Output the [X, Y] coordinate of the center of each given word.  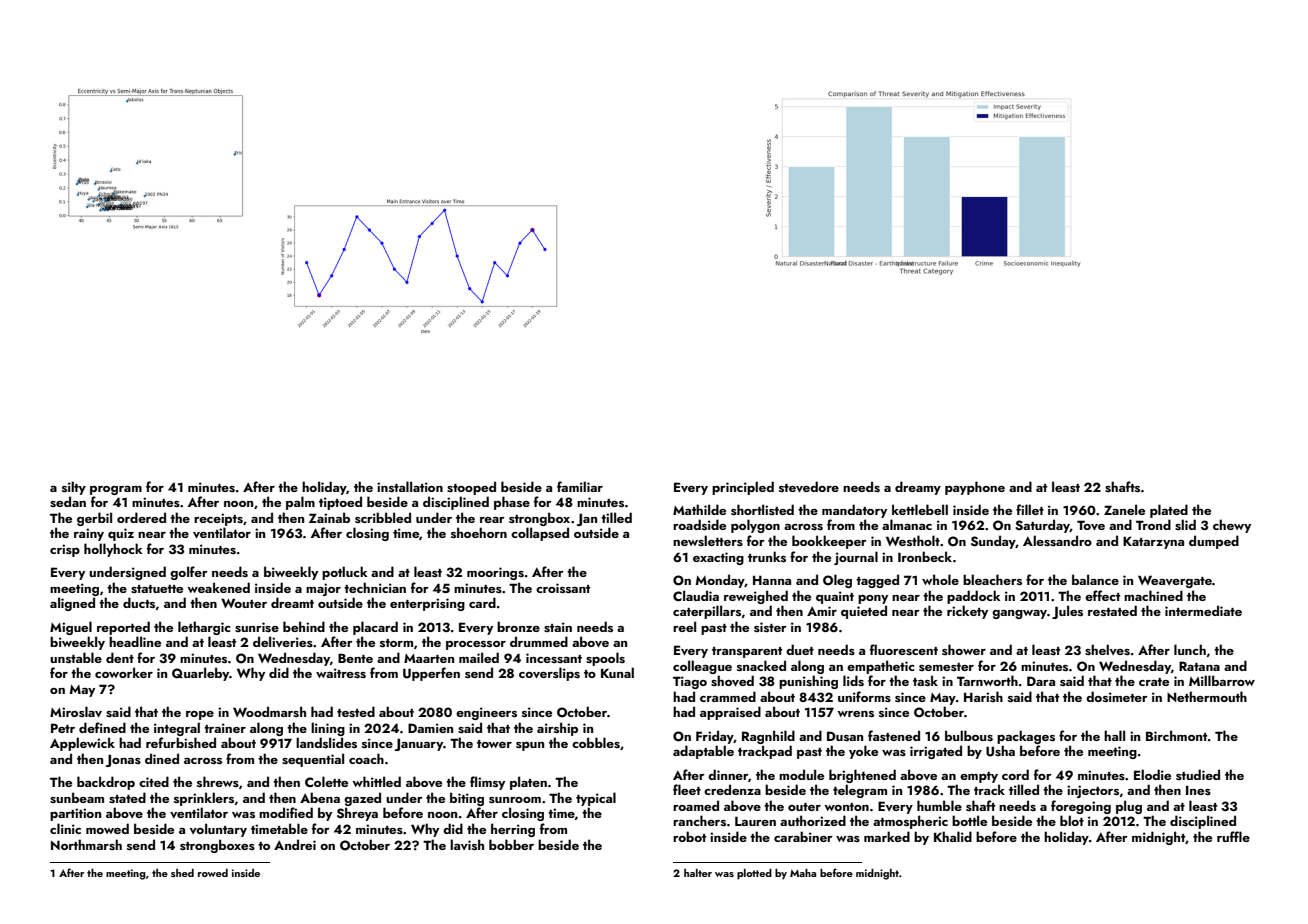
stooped [471, 488]
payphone [975, 488]
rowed [213, 873]
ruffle [1233, 836]
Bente [355, 658]
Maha [803, 873]
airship [557, 729]
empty [979, 777]
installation [410, 486]
